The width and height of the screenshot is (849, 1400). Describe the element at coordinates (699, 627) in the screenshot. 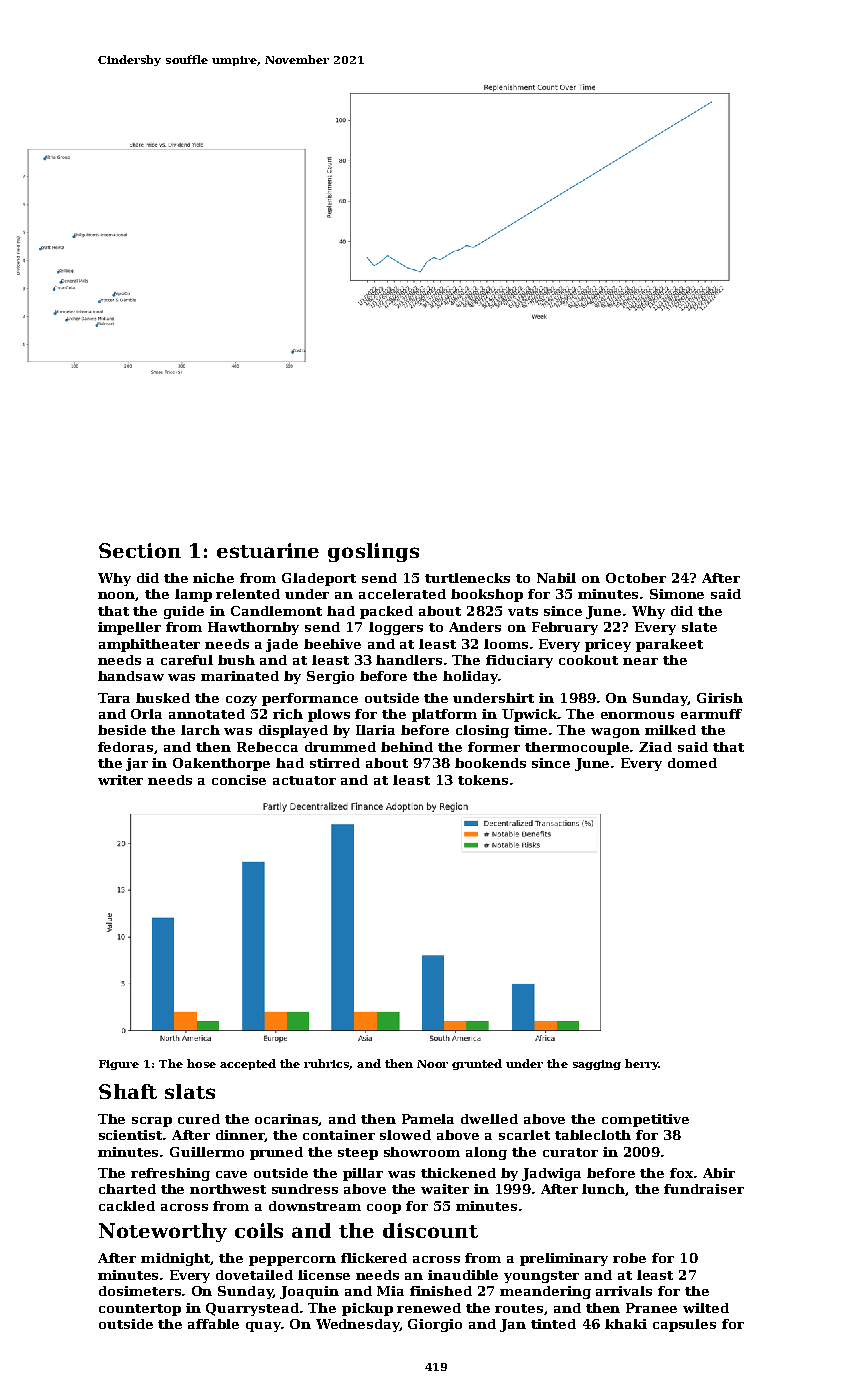

I see `slate` at that location.
